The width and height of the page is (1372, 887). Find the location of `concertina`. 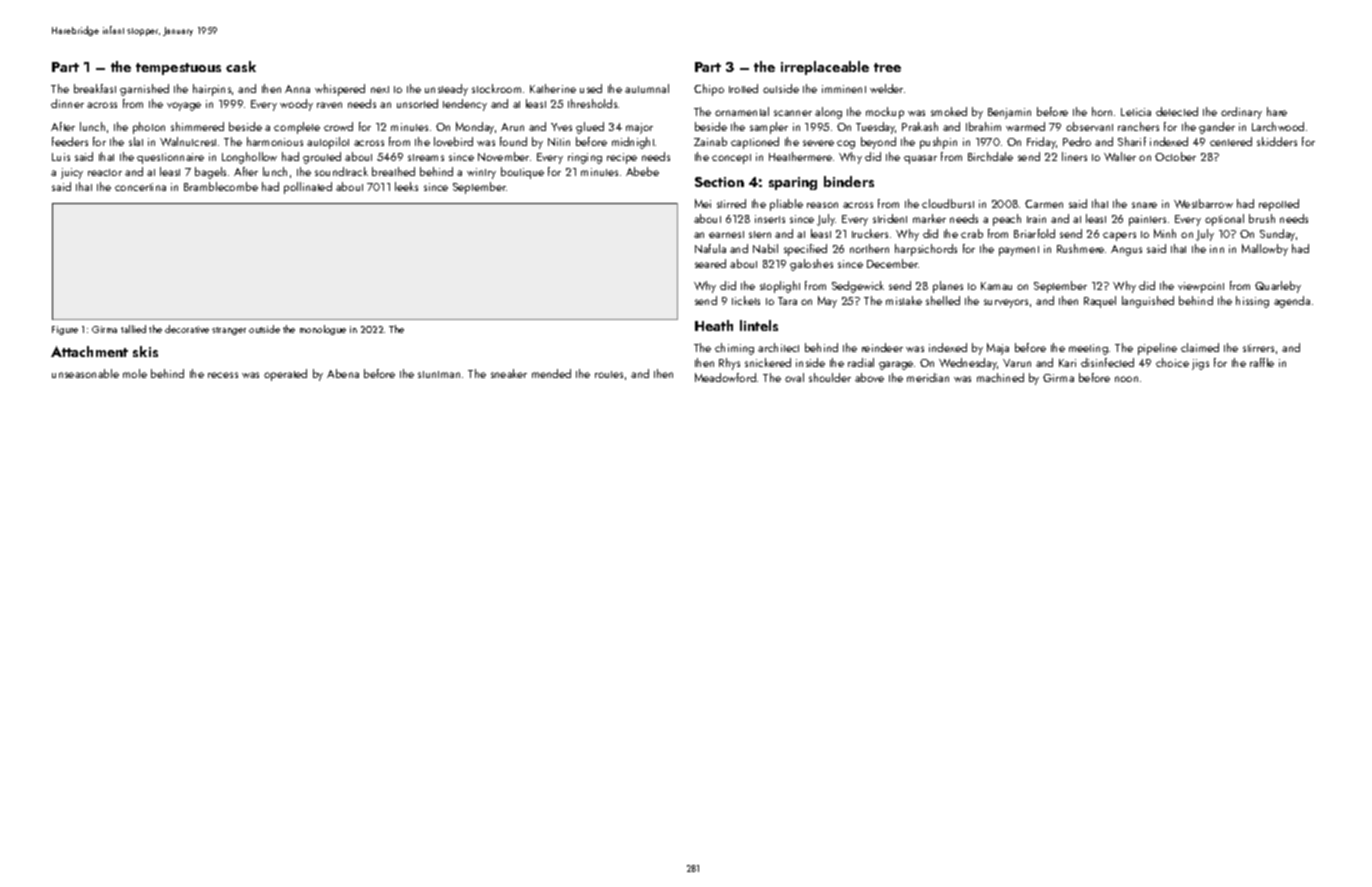

concertina is located at coordinates (140, 187).
